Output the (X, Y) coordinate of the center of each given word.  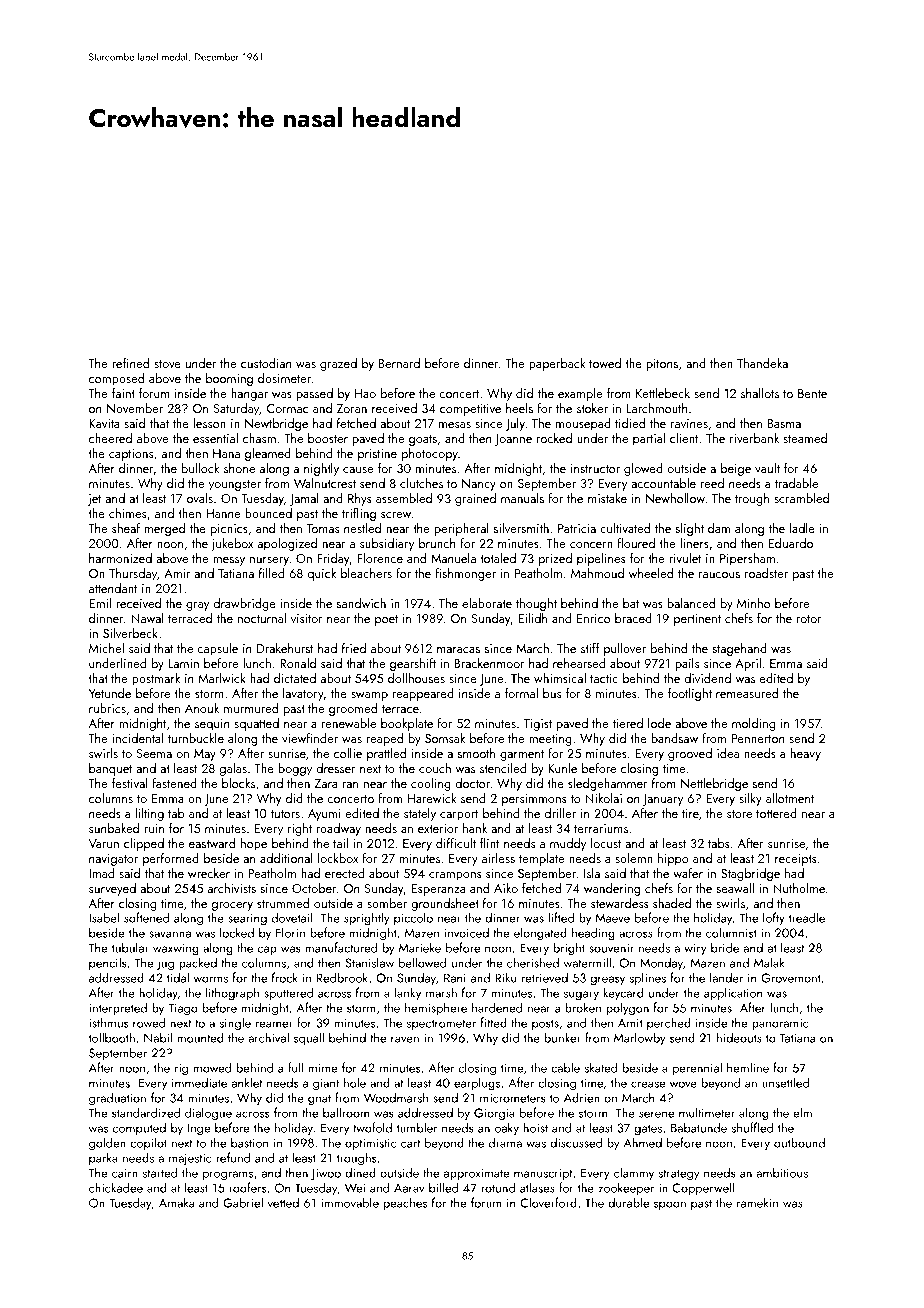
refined (130, 363)
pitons (662, 365)
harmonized (120, 558)
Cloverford (548, 1202)
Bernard (399, 363)
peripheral (461, 529)
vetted (283, 1202)
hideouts (739, 1037)
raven (405, 1039)
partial (649, 439)
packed (198, 963)
